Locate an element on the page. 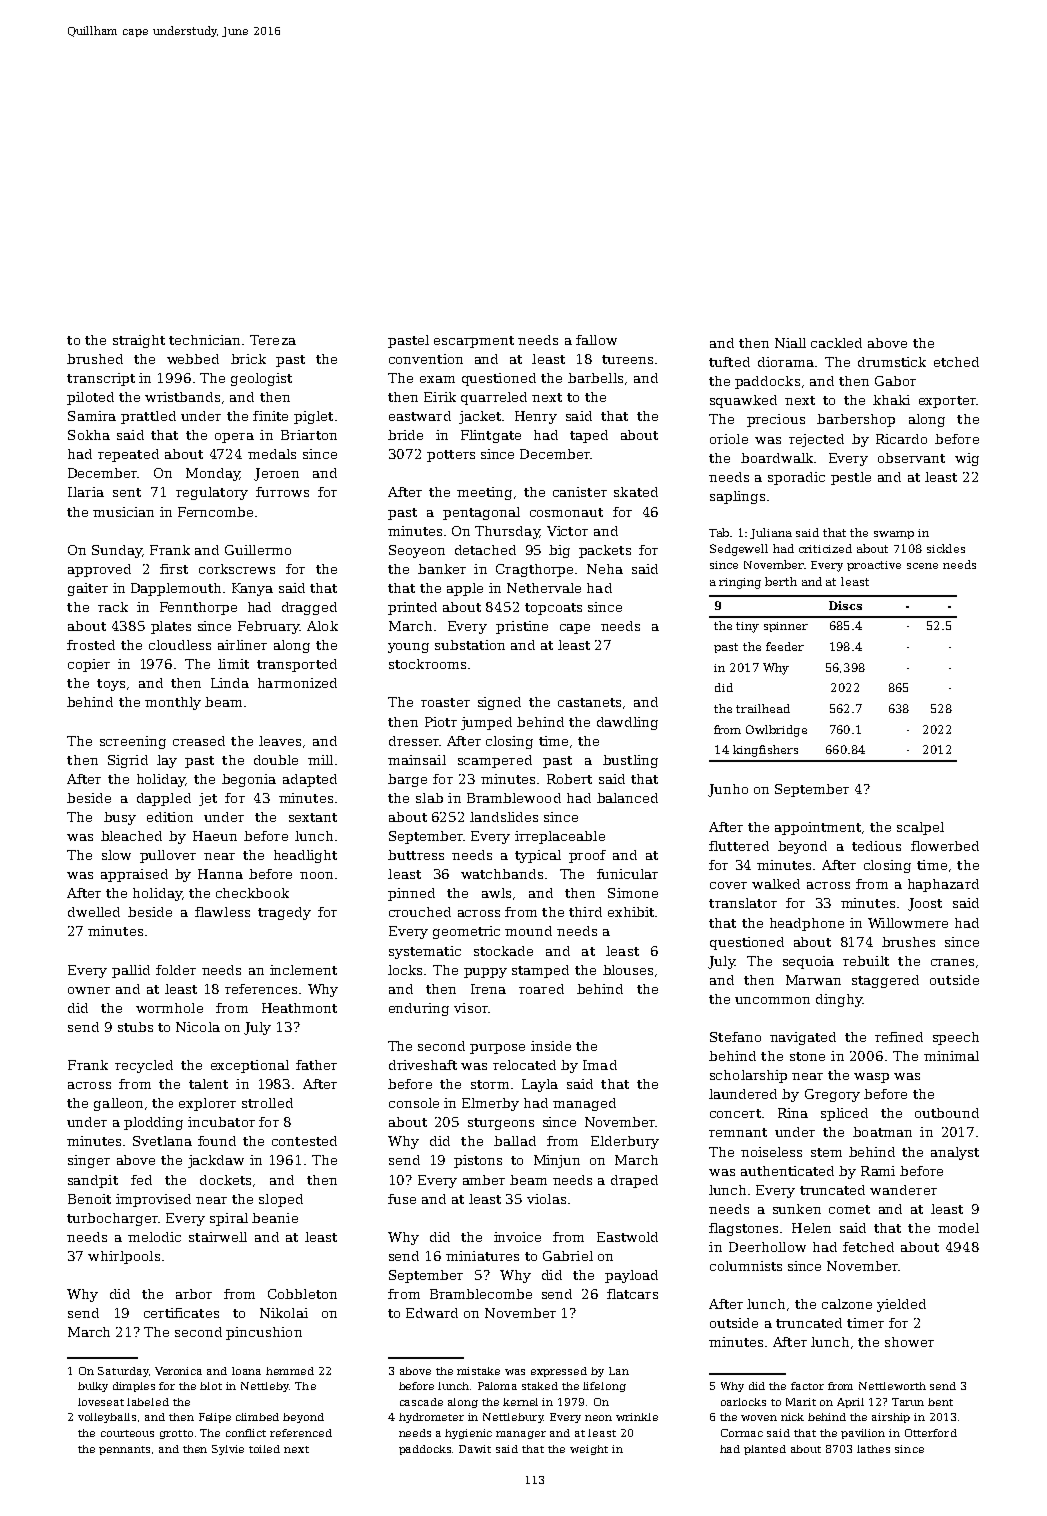 The image size is (1047, 1516). Dawit is located at coordinates (475, 1449).
